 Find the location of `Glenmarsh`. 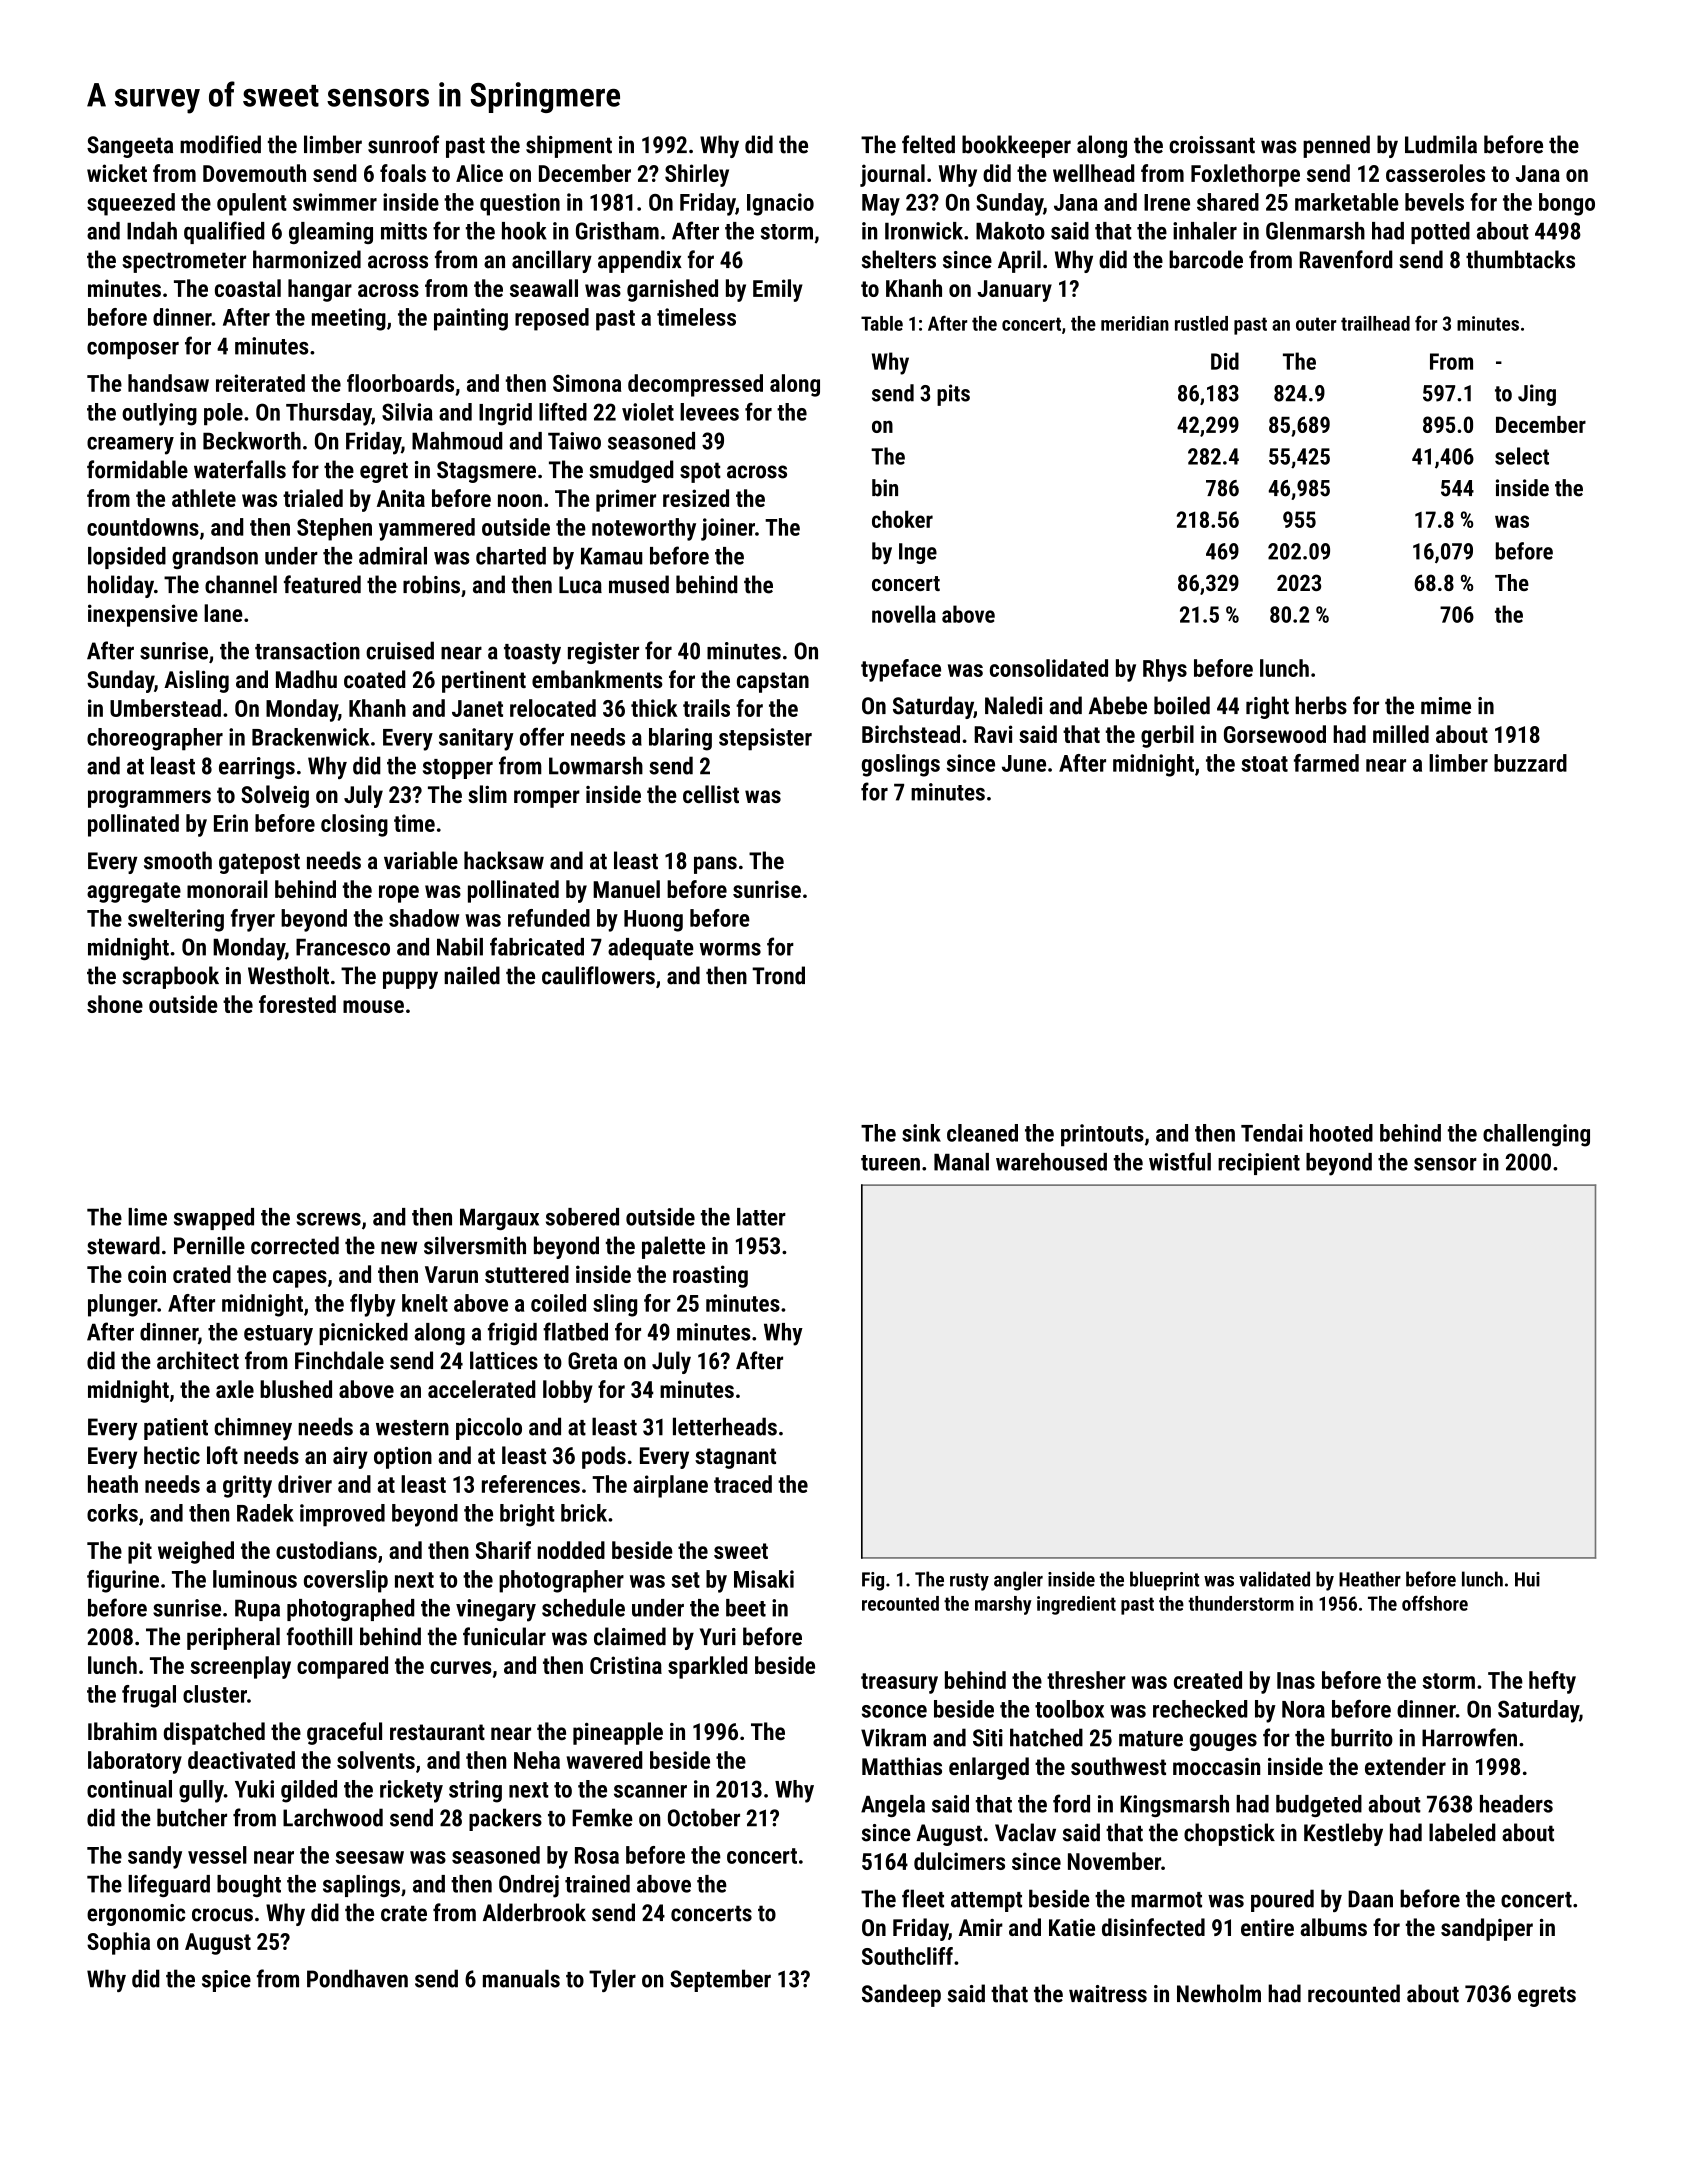

Glenmarsh is located at coordinates (1315, 231).
